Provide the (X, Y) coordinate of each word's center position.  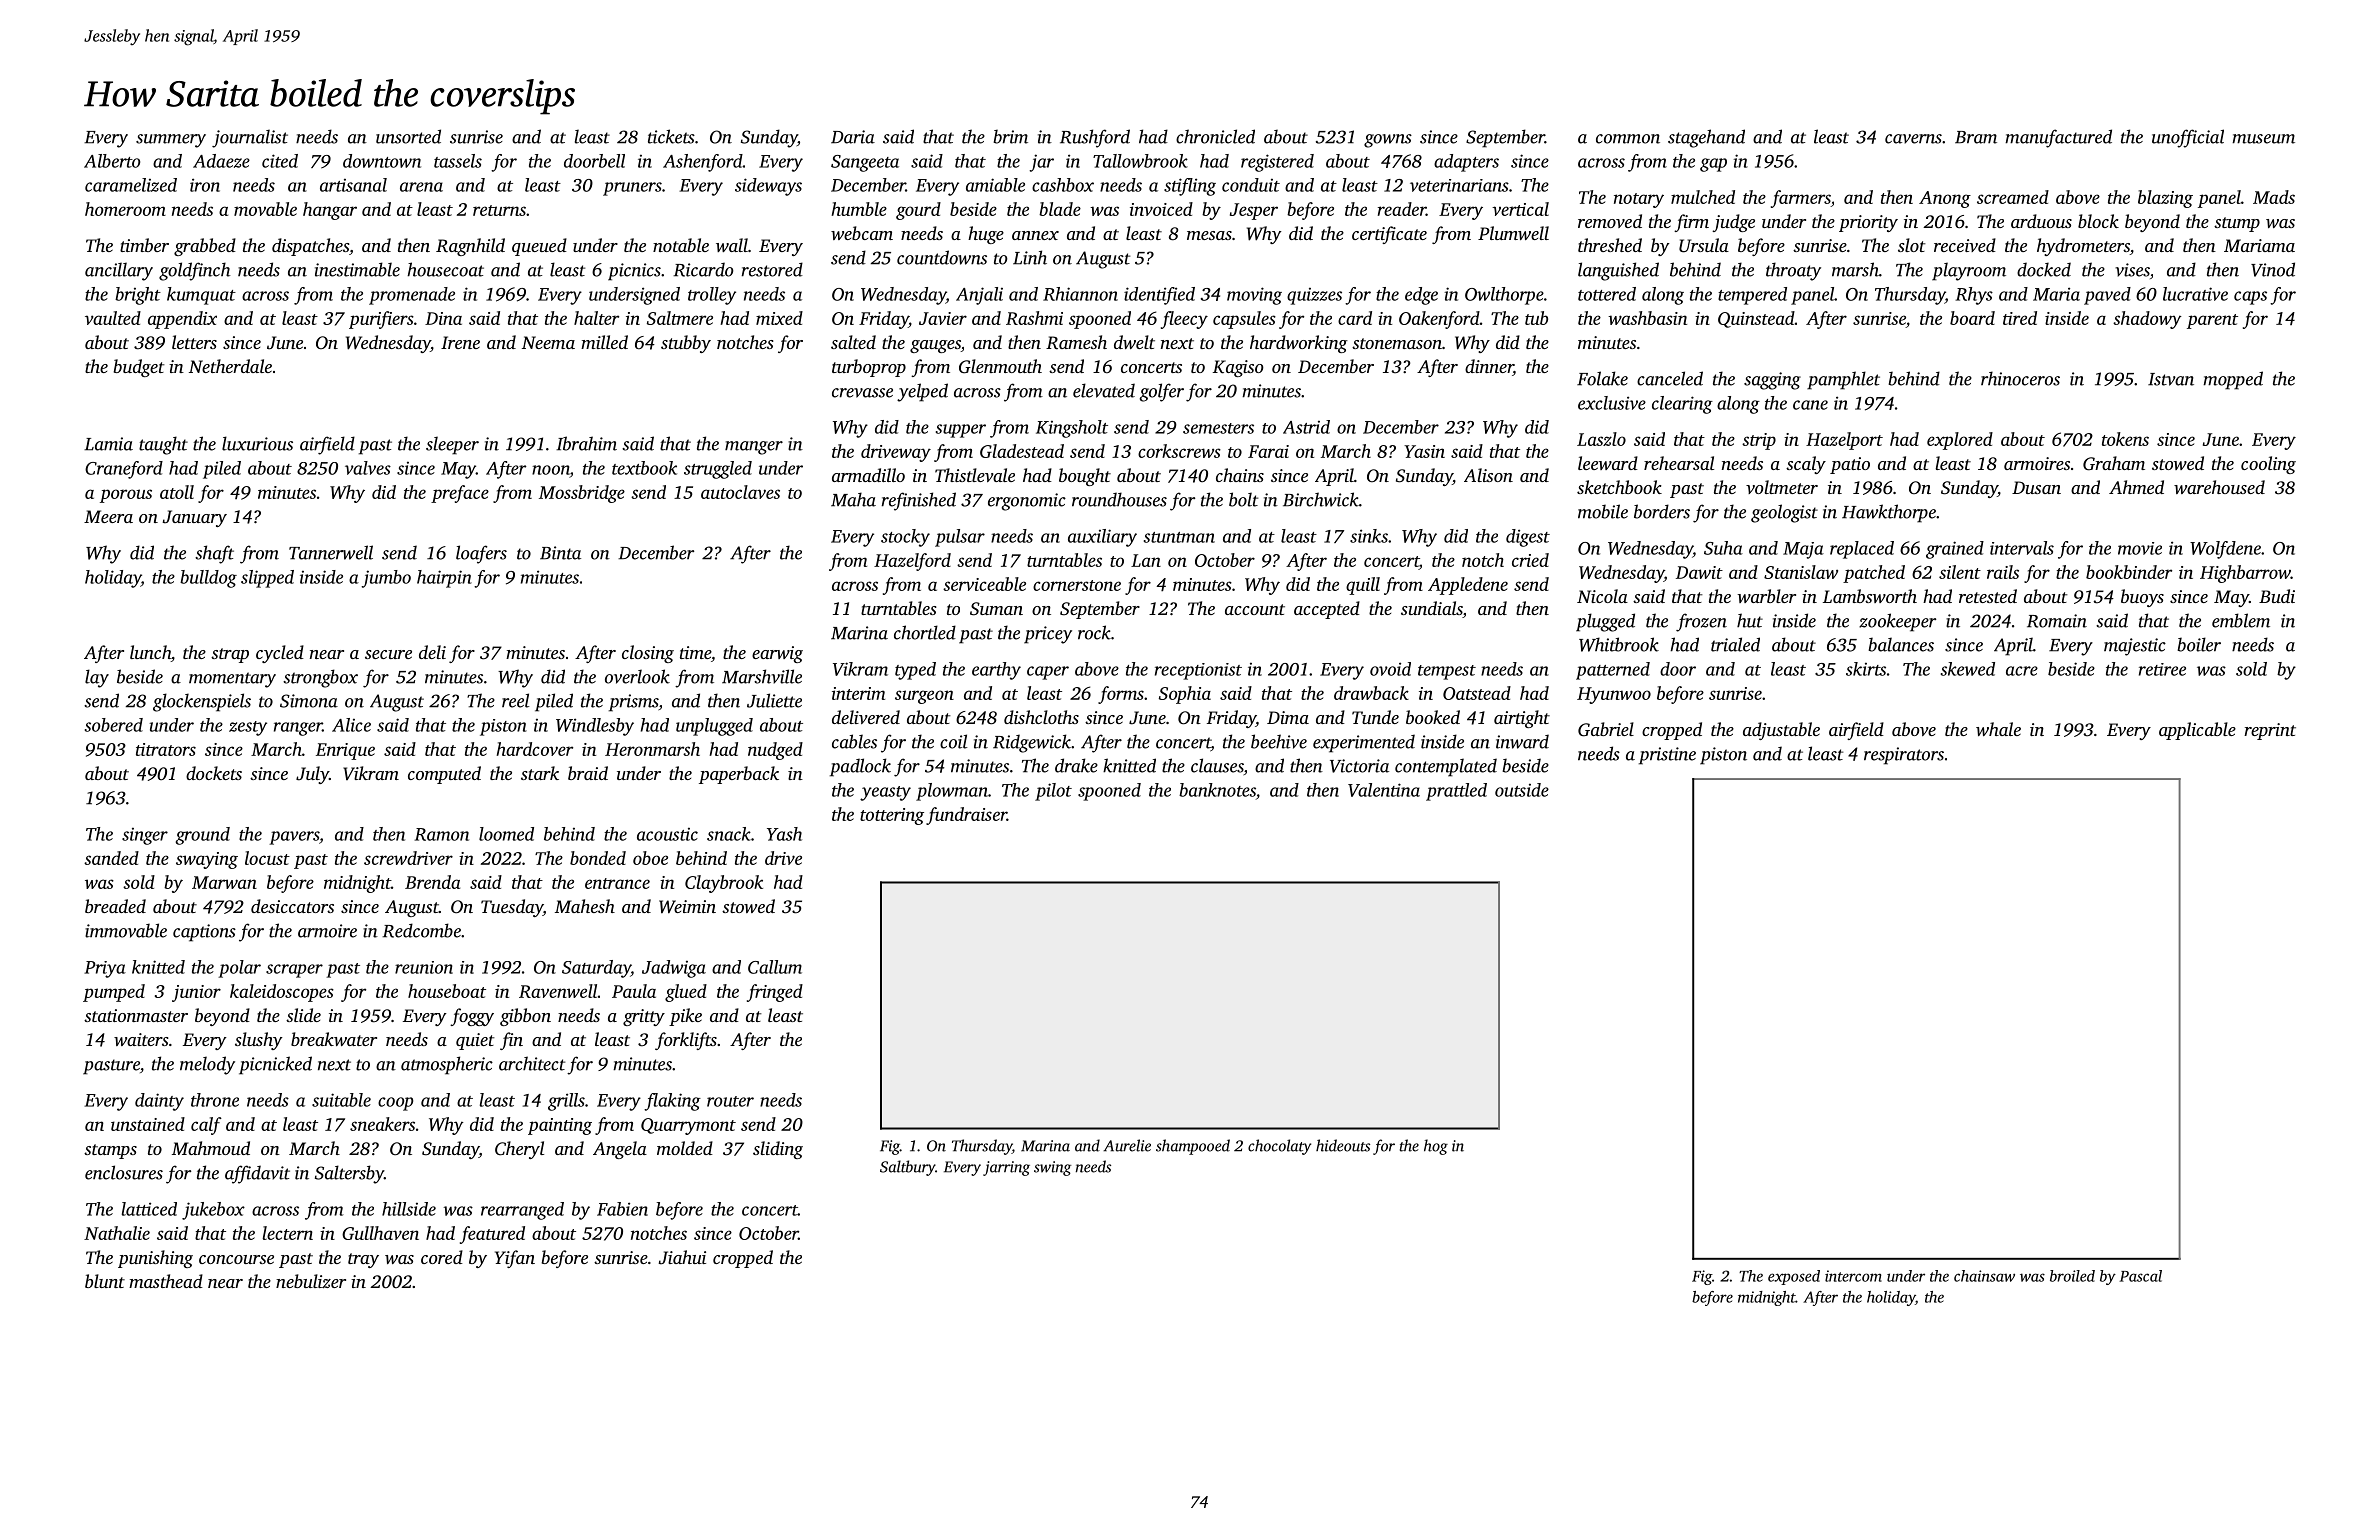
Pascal (2140, 1276)
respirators (1904, 756)
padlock (860, 767)
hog (1436, 1147)
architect (532, 1063)
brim (1010, 136)
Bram (1976, 137)
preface (460, 494)
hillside (409, 1209)
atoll (177, 492)
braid (588, 773)
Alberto (112, 161)
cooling (2268, 465)
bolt (1243, 499)
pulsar (960, 538)
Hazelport (1844, 441)
